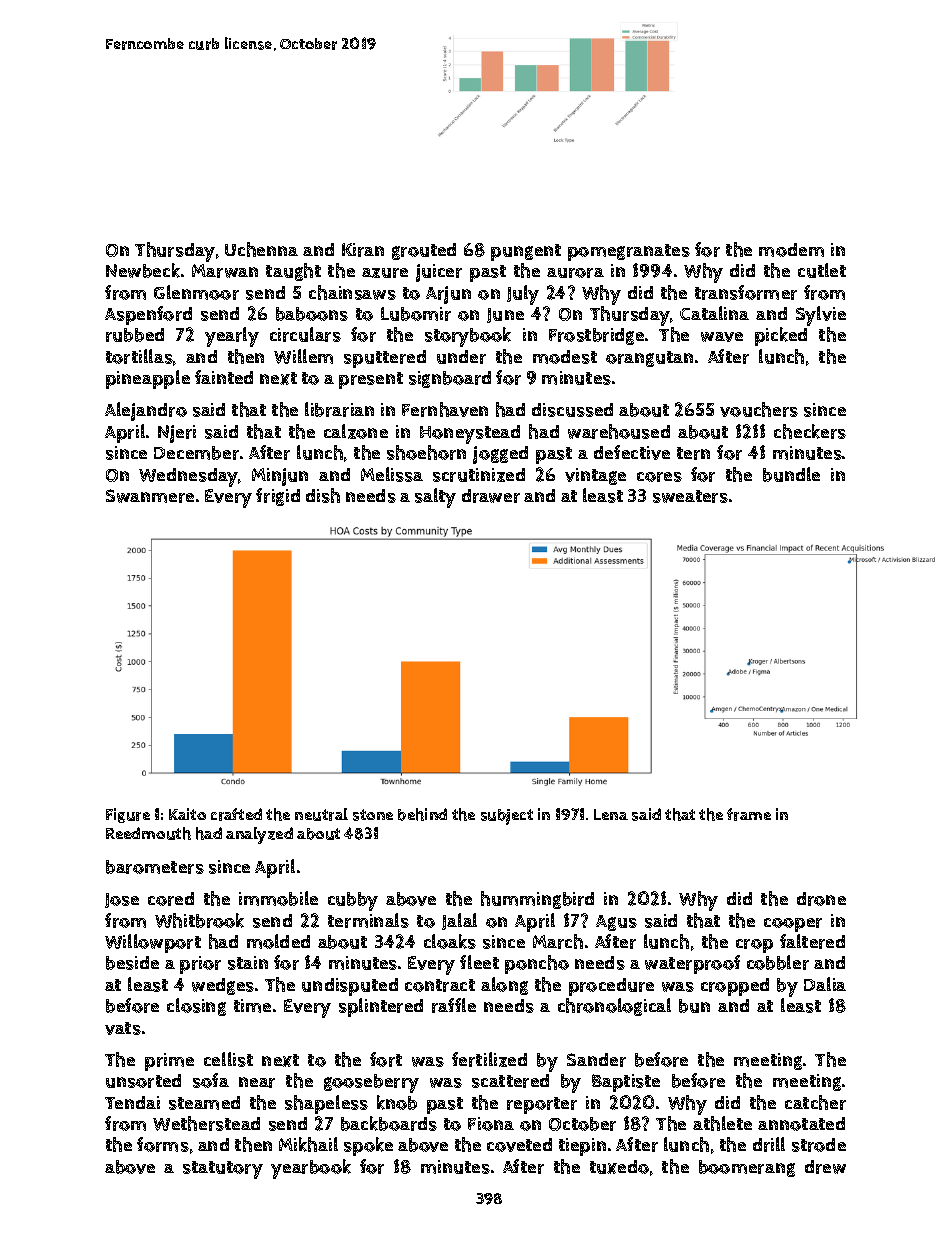 The image size is (952, 1233). What do you see at coordinates (223, 1170) in the screenshot?
I see `statutory` at bounding box center [223, 1170].
